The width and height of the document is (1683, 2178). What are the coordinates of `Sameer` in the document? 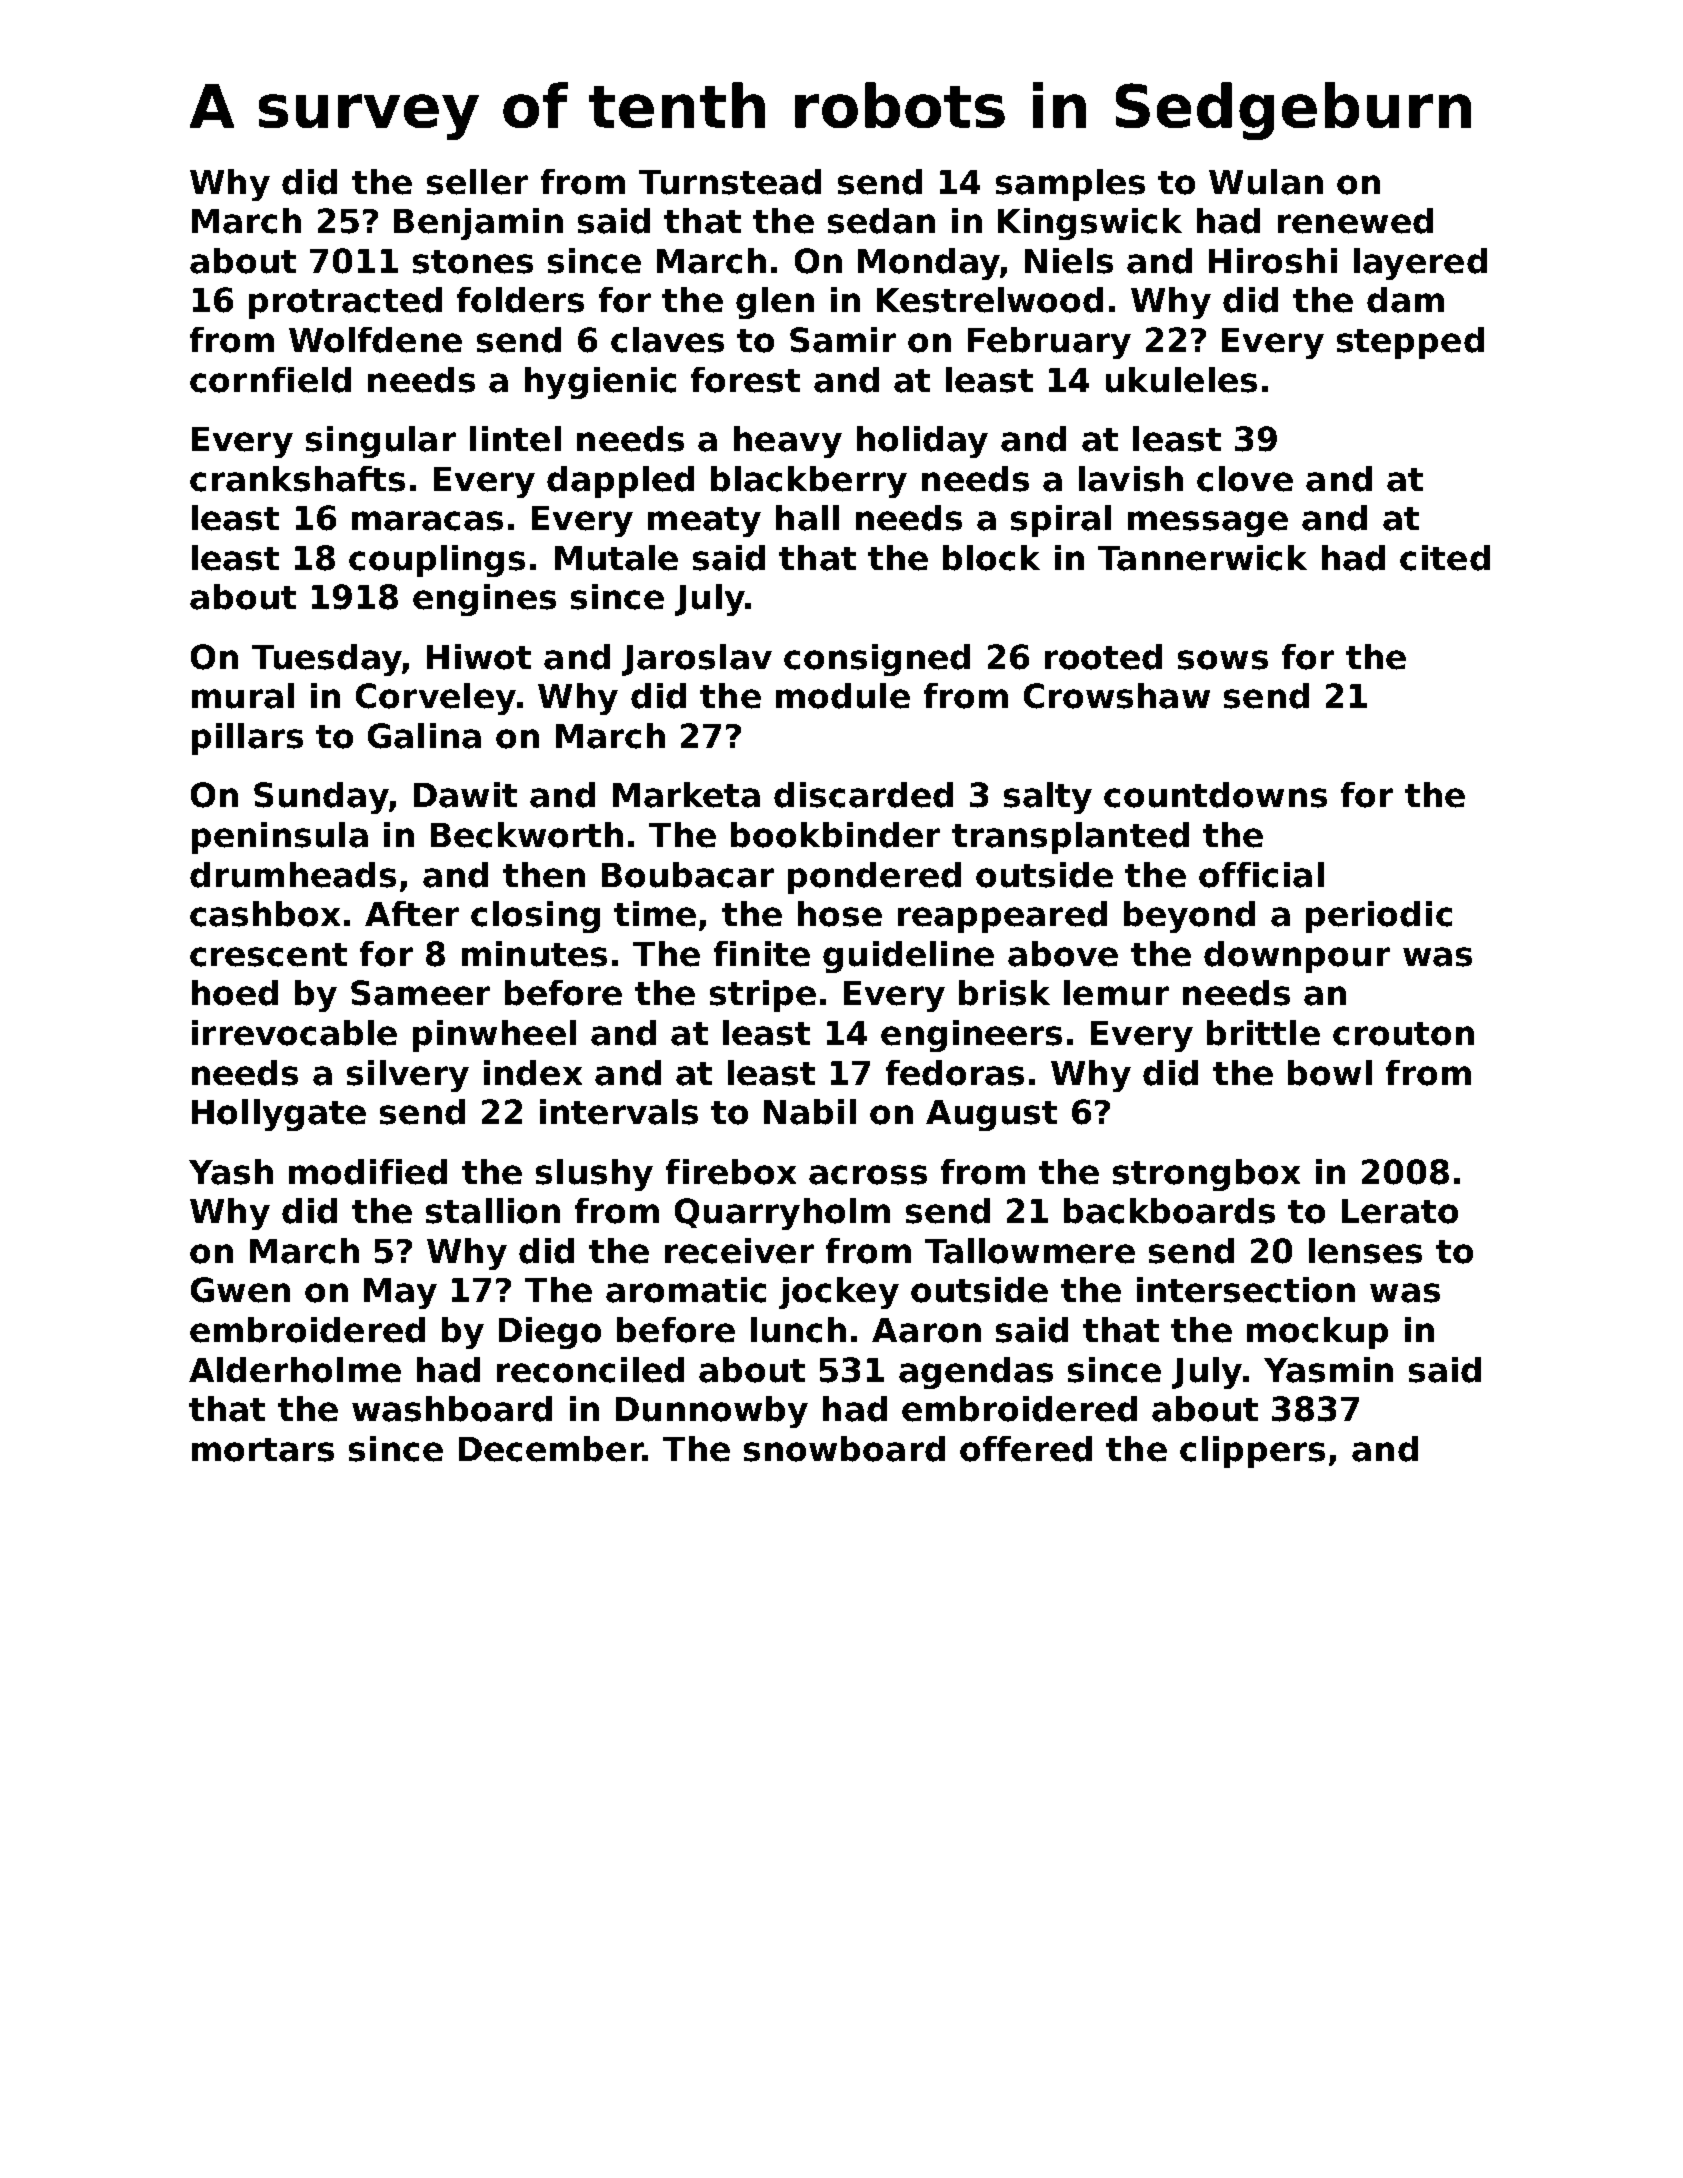 It's located at (420, 993).
